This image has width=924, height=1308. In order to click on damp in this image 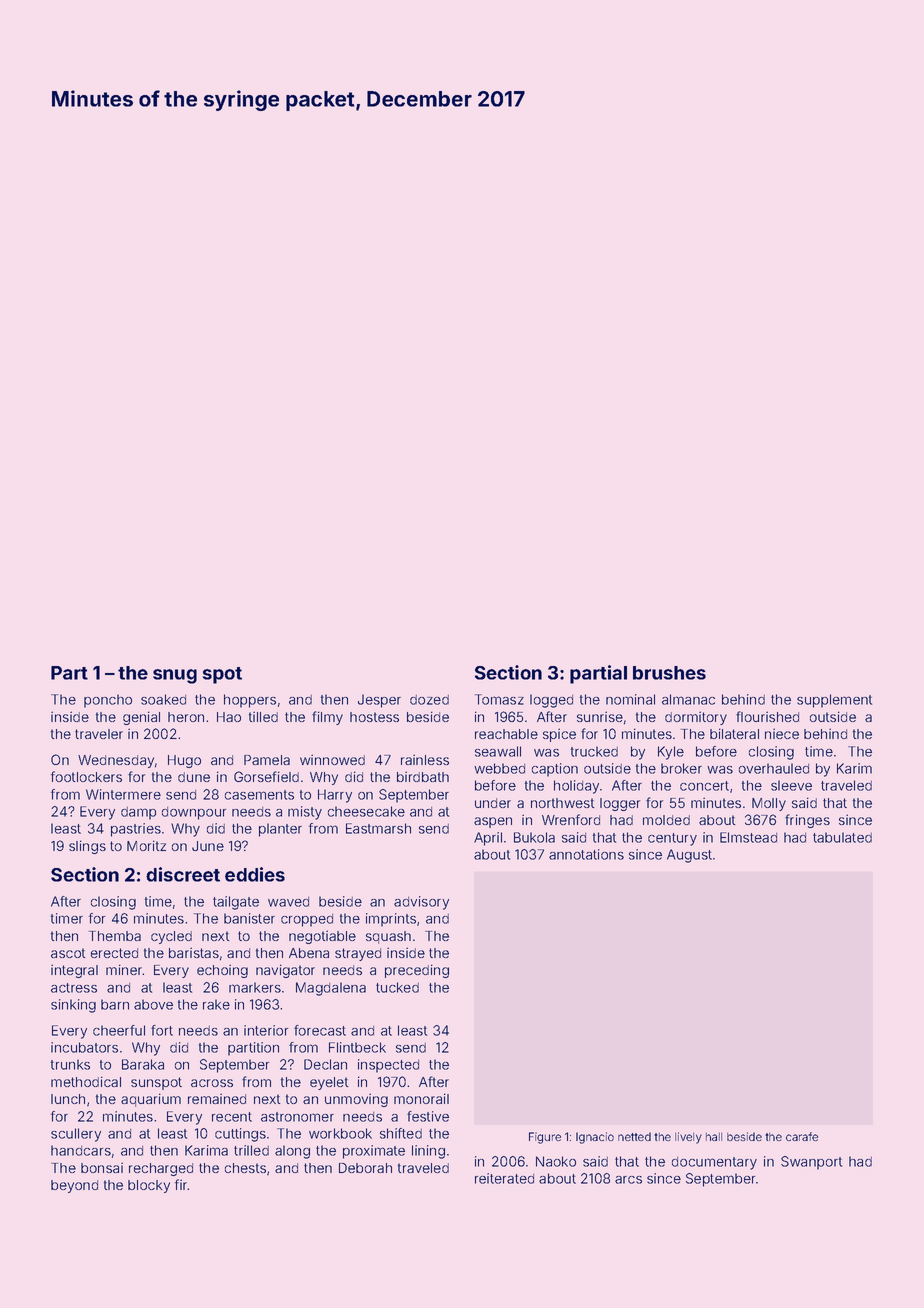, I will do `click(138, 813)`.
